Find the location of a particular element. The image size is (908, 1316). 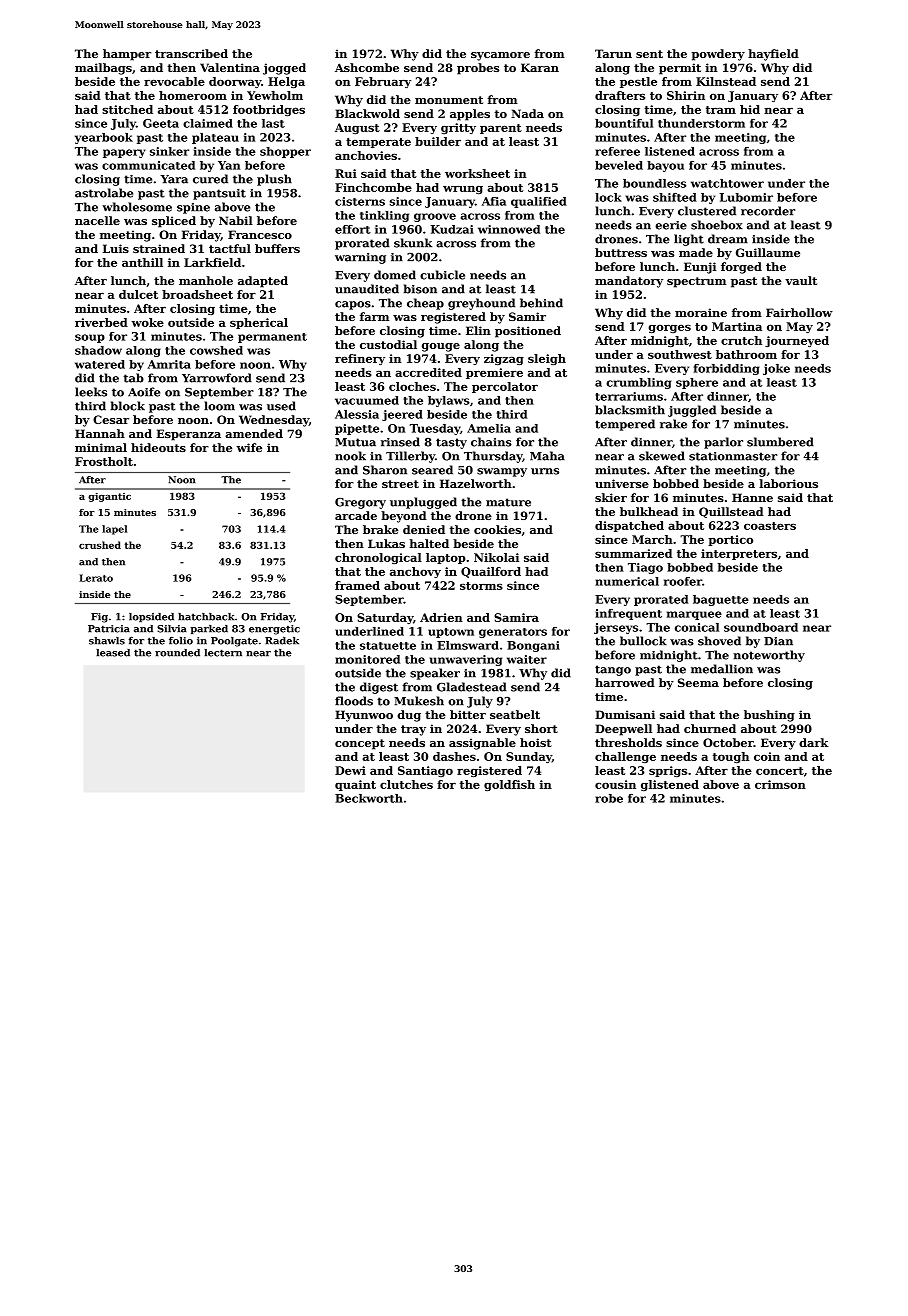

recorder is located at coordinates (768, 211).
